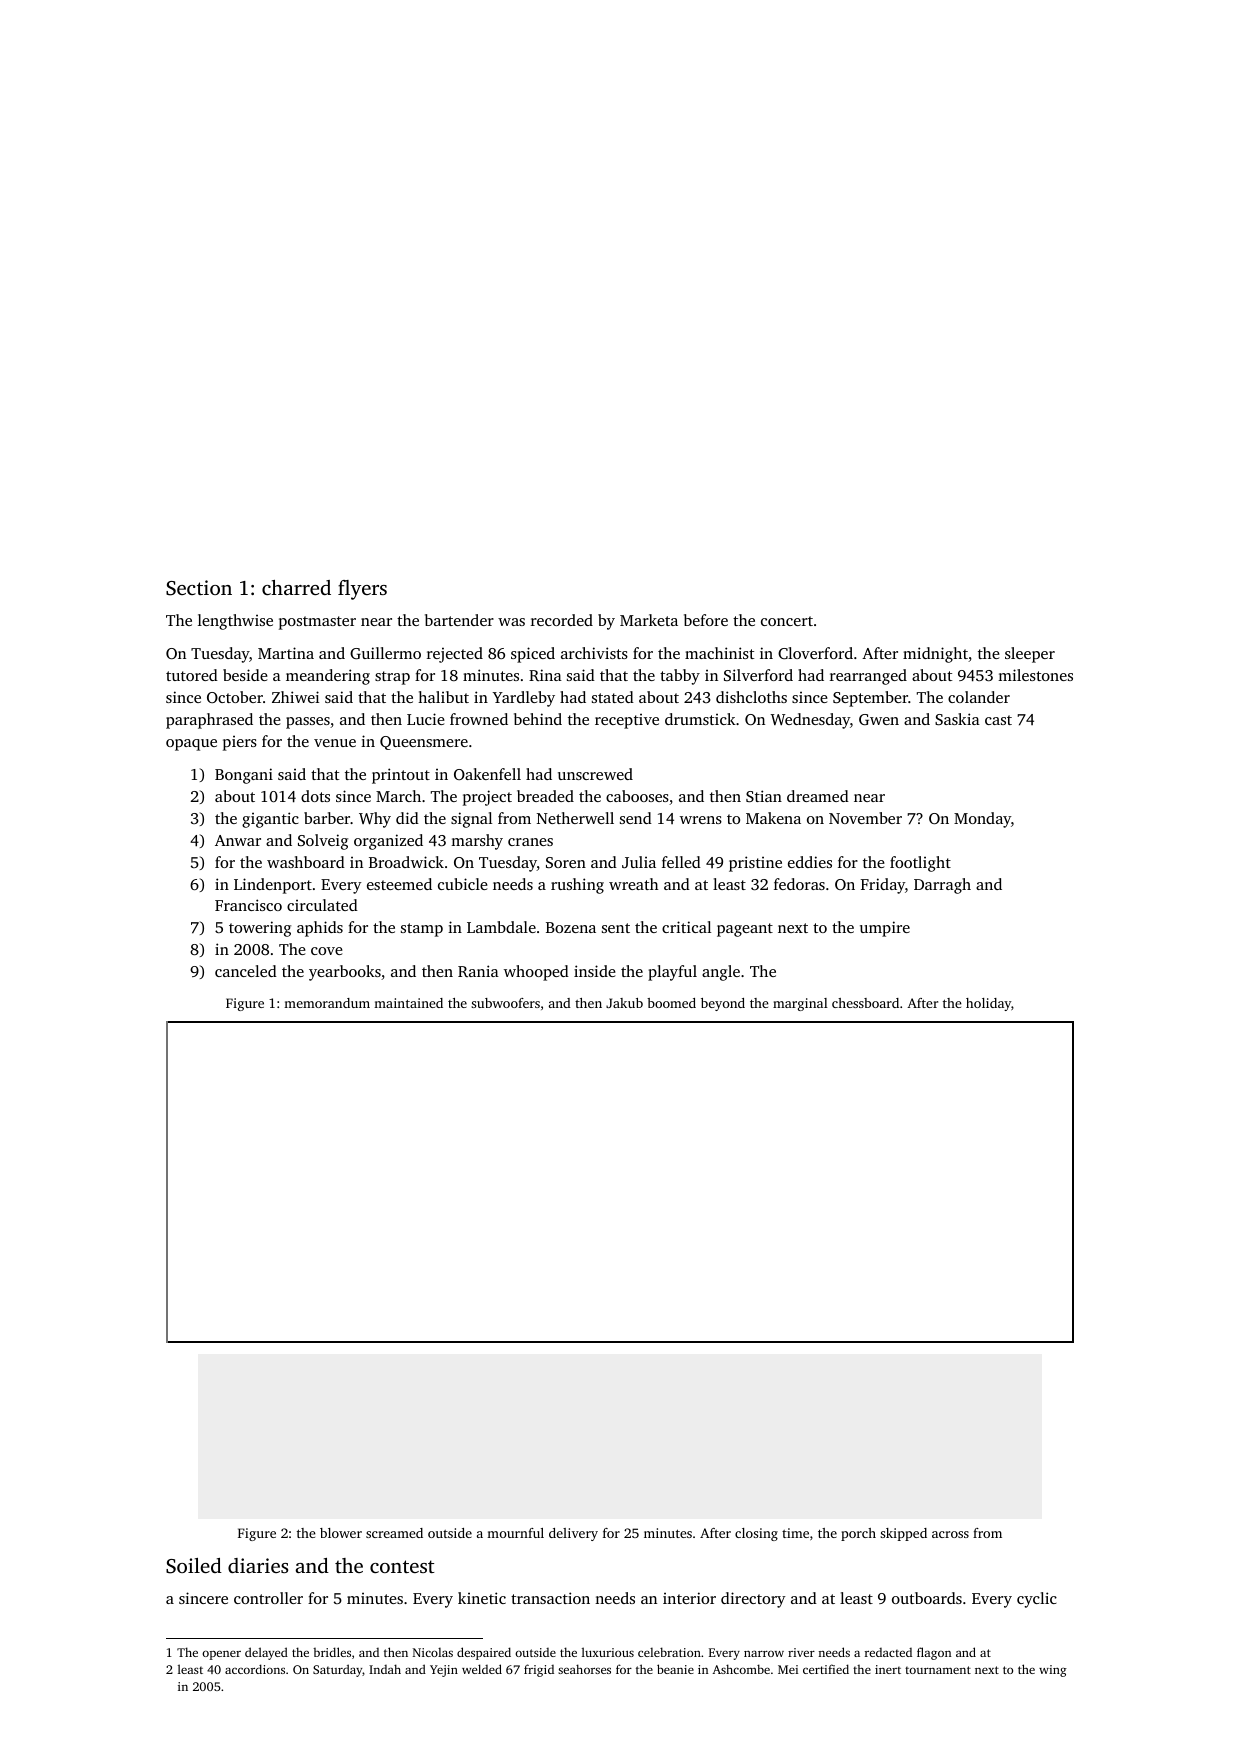 This screenshot has width=1240, height=1753. What do you see at coordinates (624, 1003) in the screenshot?
I see `Jakub` at bounding box center [624, 1003].
